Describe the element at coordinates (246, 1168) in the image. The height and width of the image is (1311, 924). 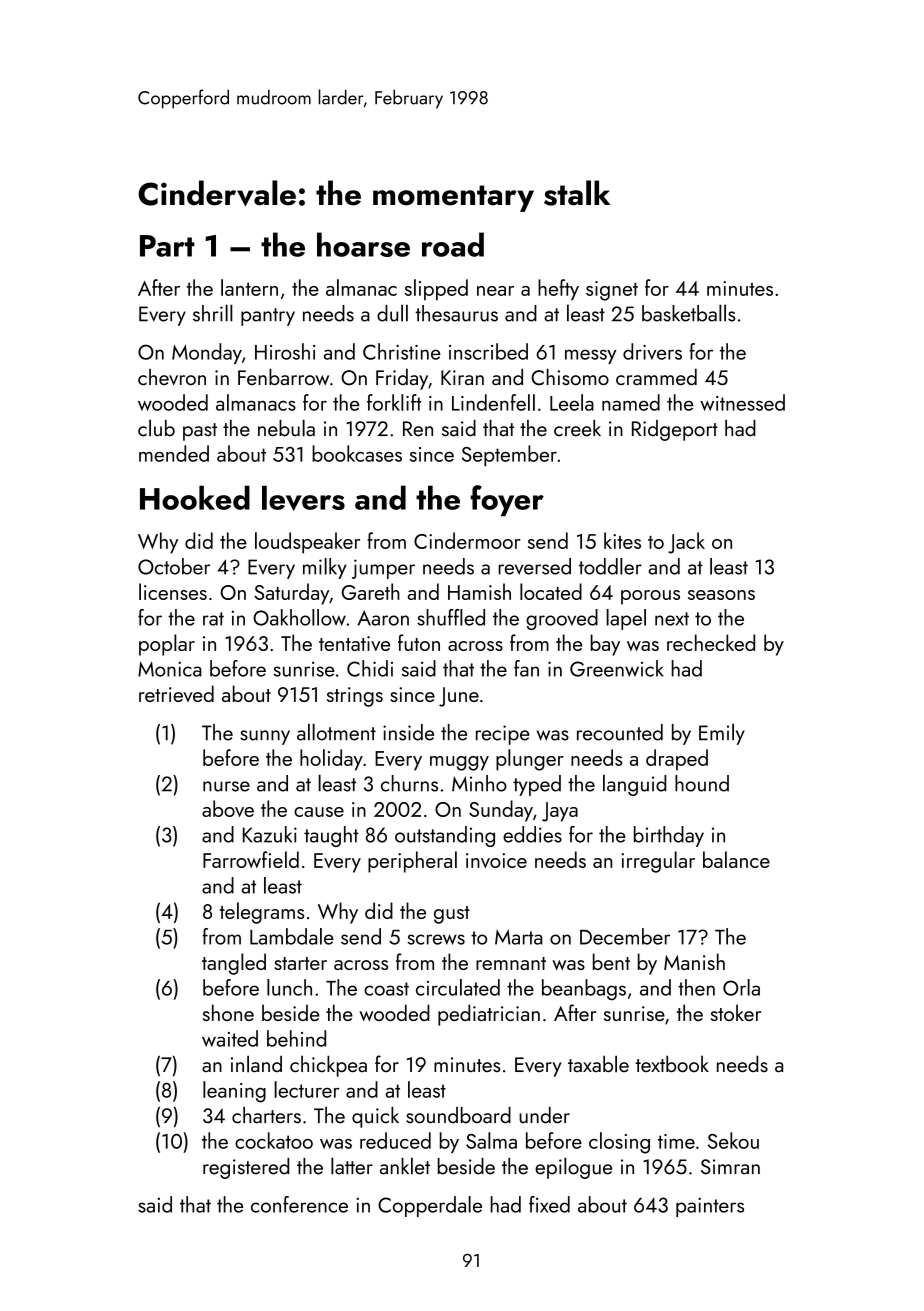
I see `registered` at that location.
